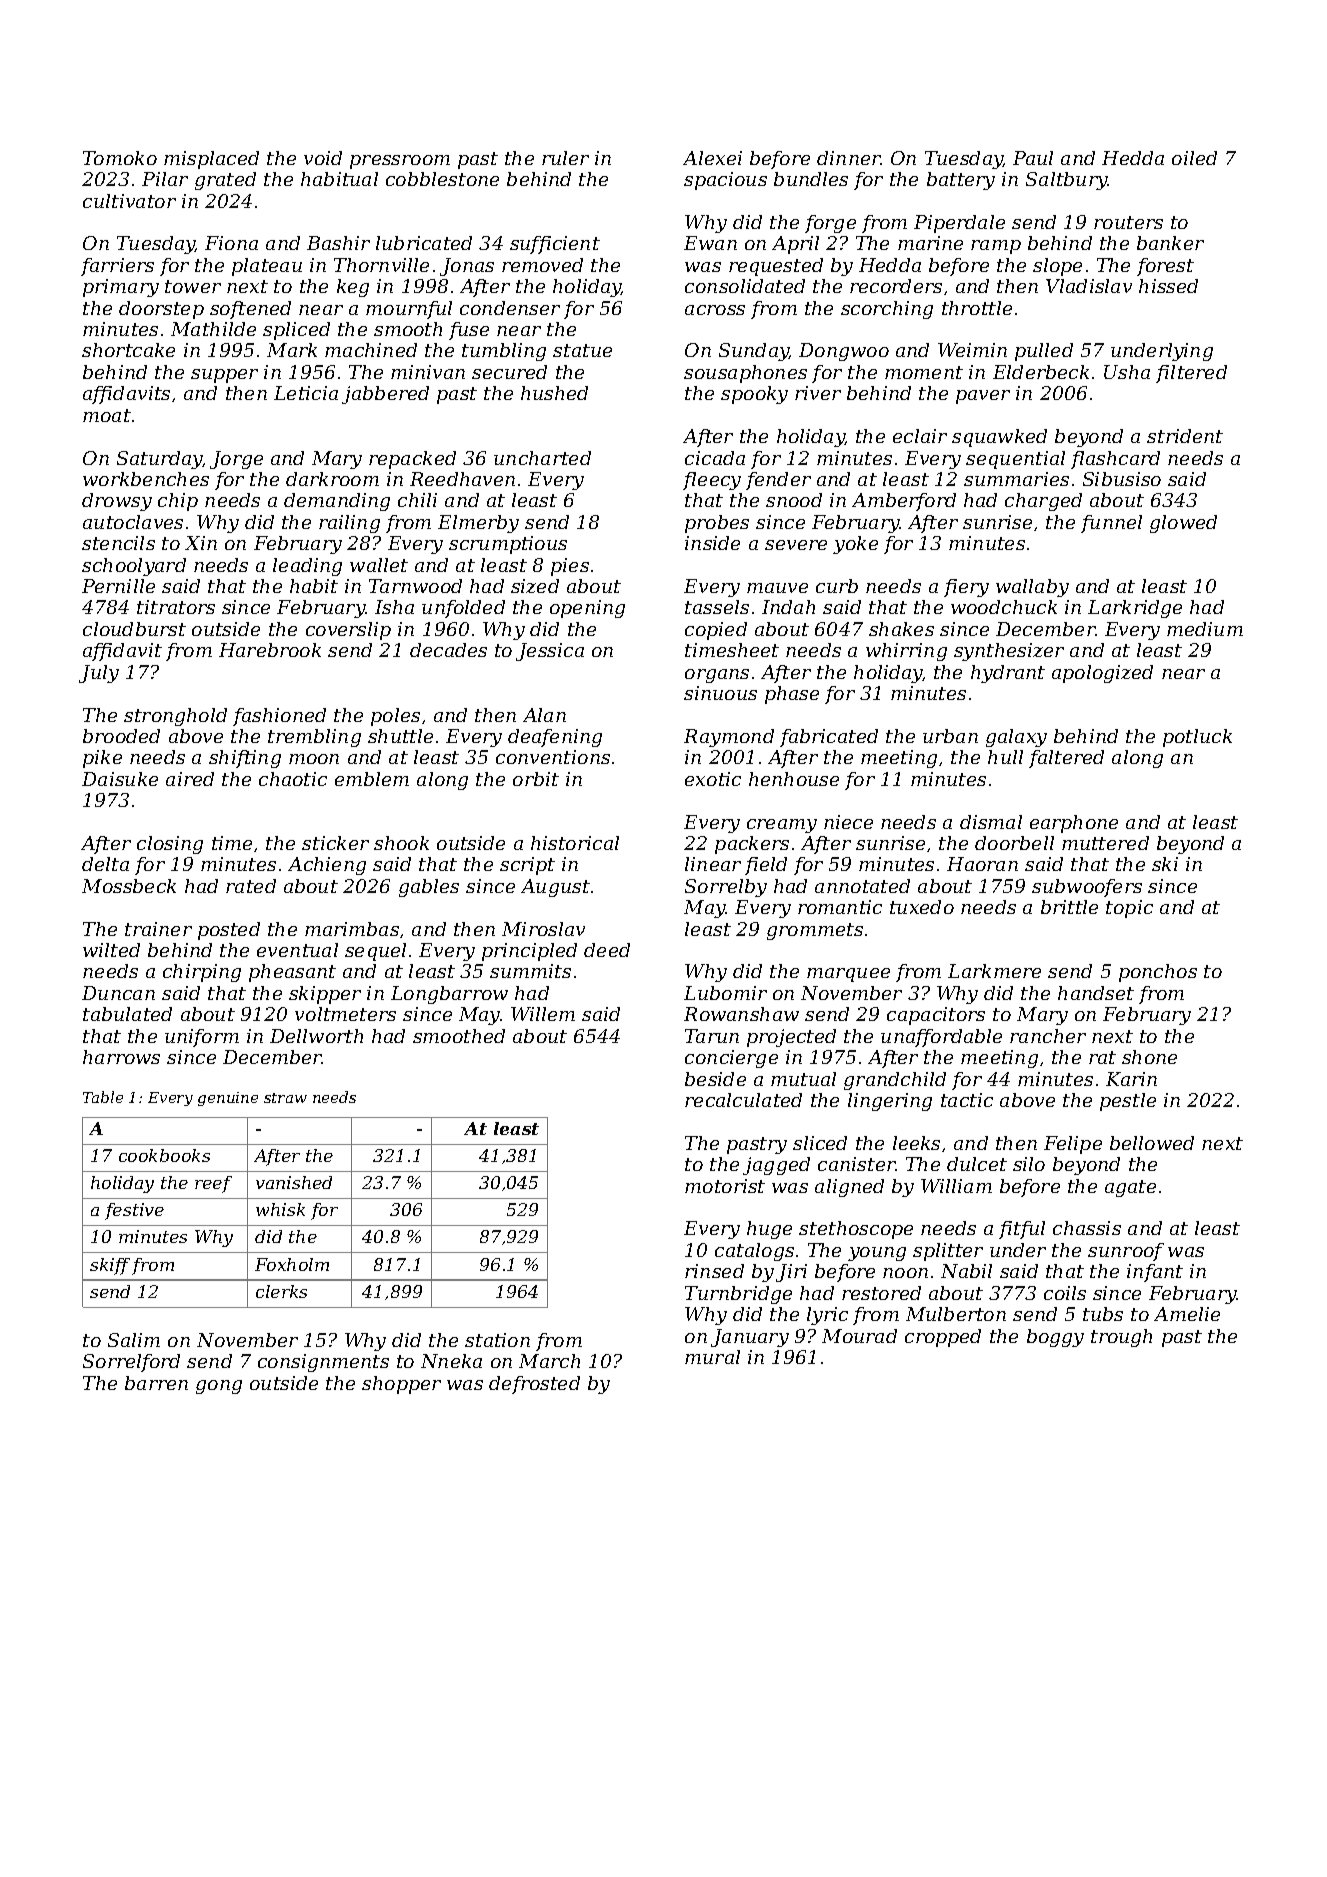 The image size is (1327, 1877). What do you see at coordinates (229, 931) in the screenshot?
I see `posted` at bounding box center [229, 931].
